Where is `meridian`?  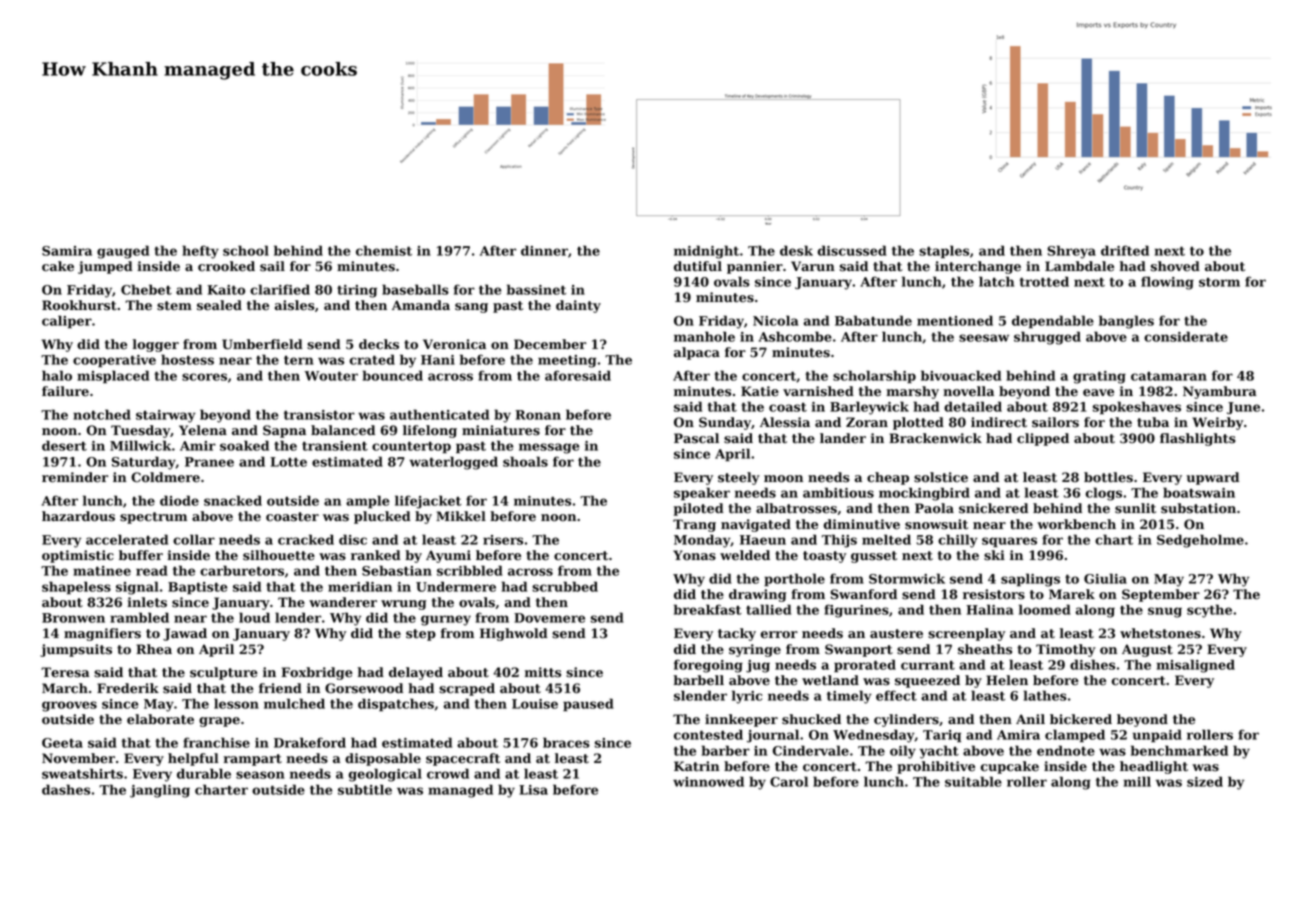 meridian is located at coordinates (360, 586).
